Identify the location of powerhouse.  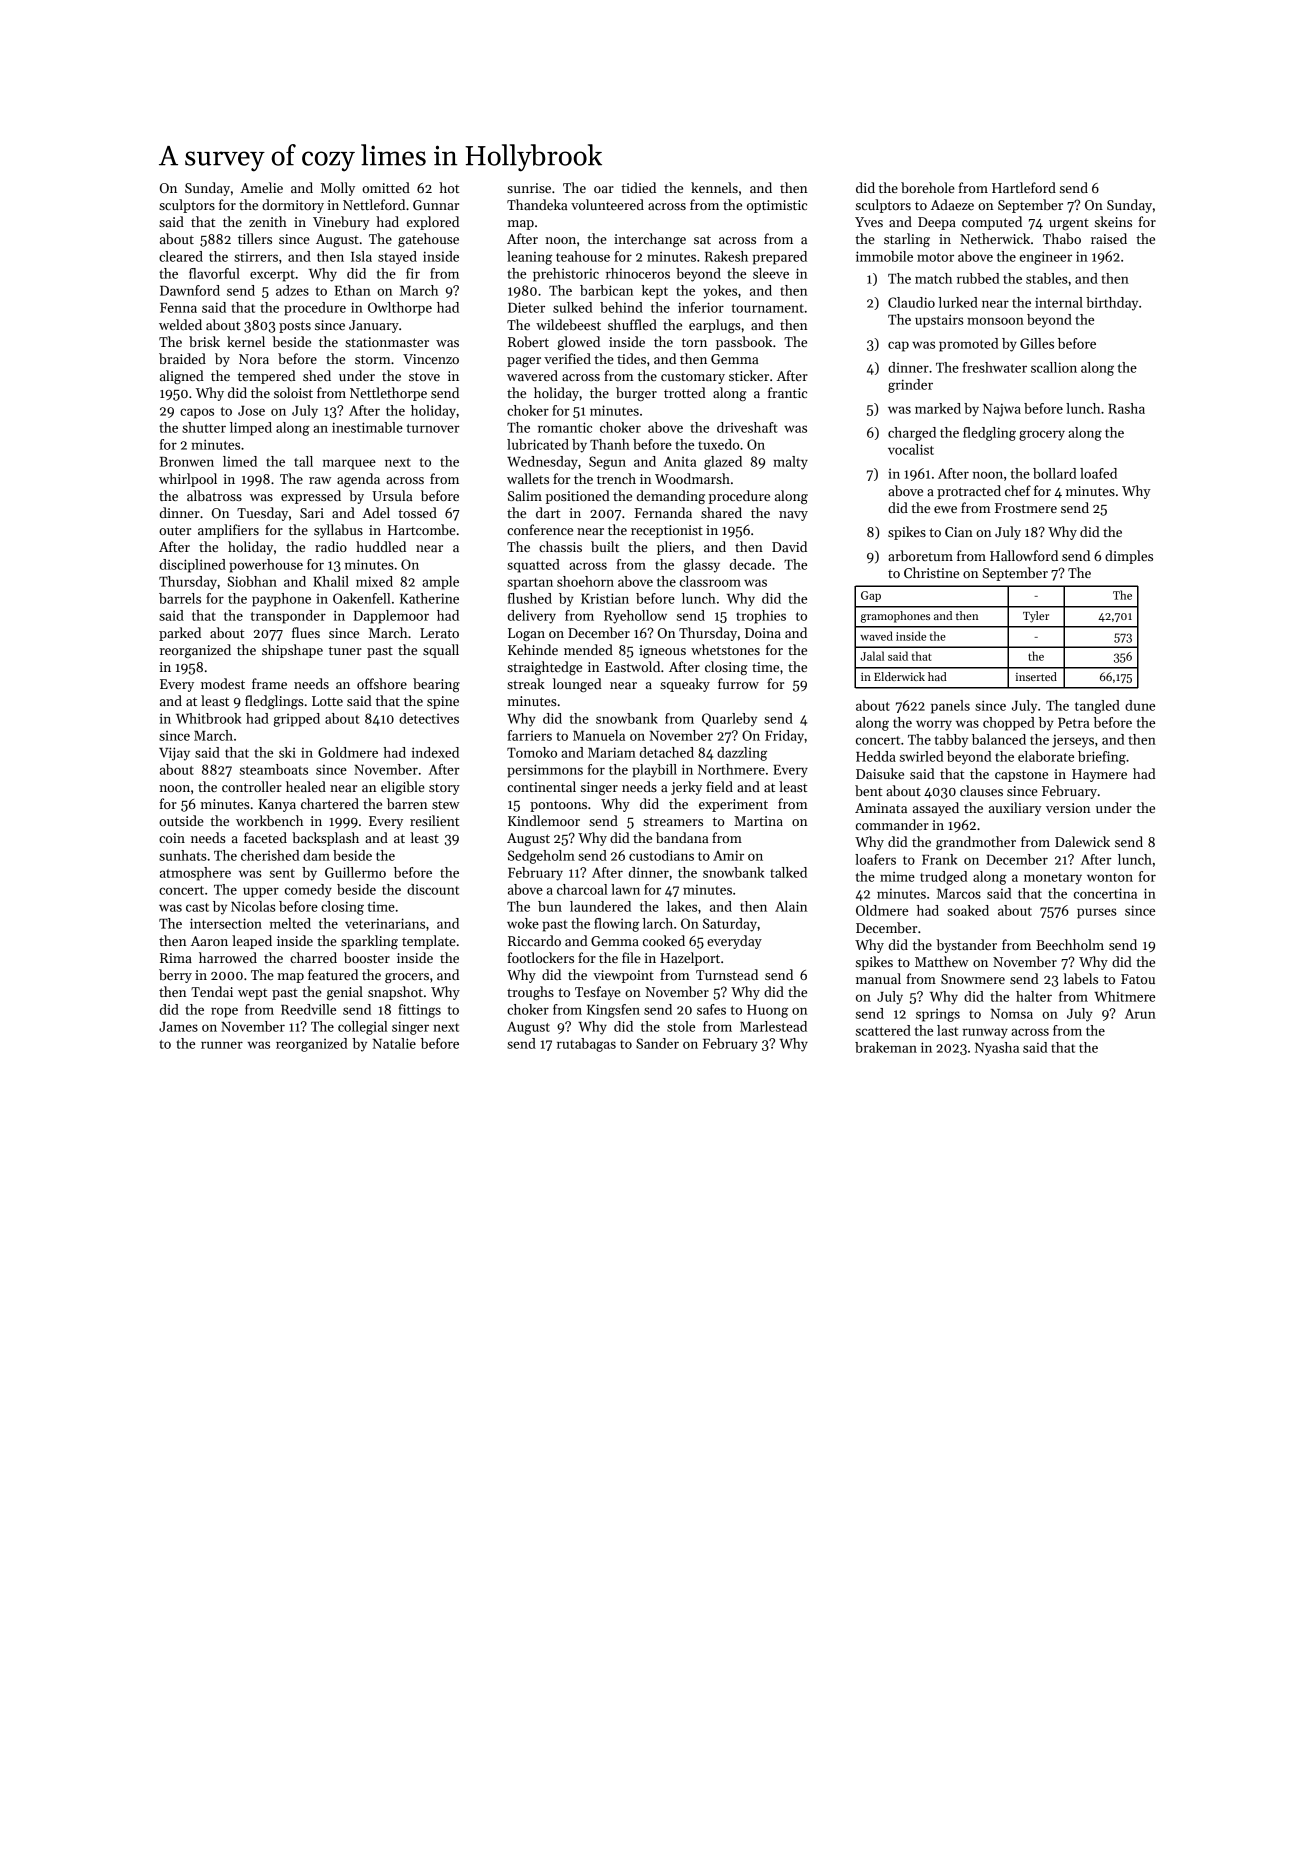
(266, 566).
